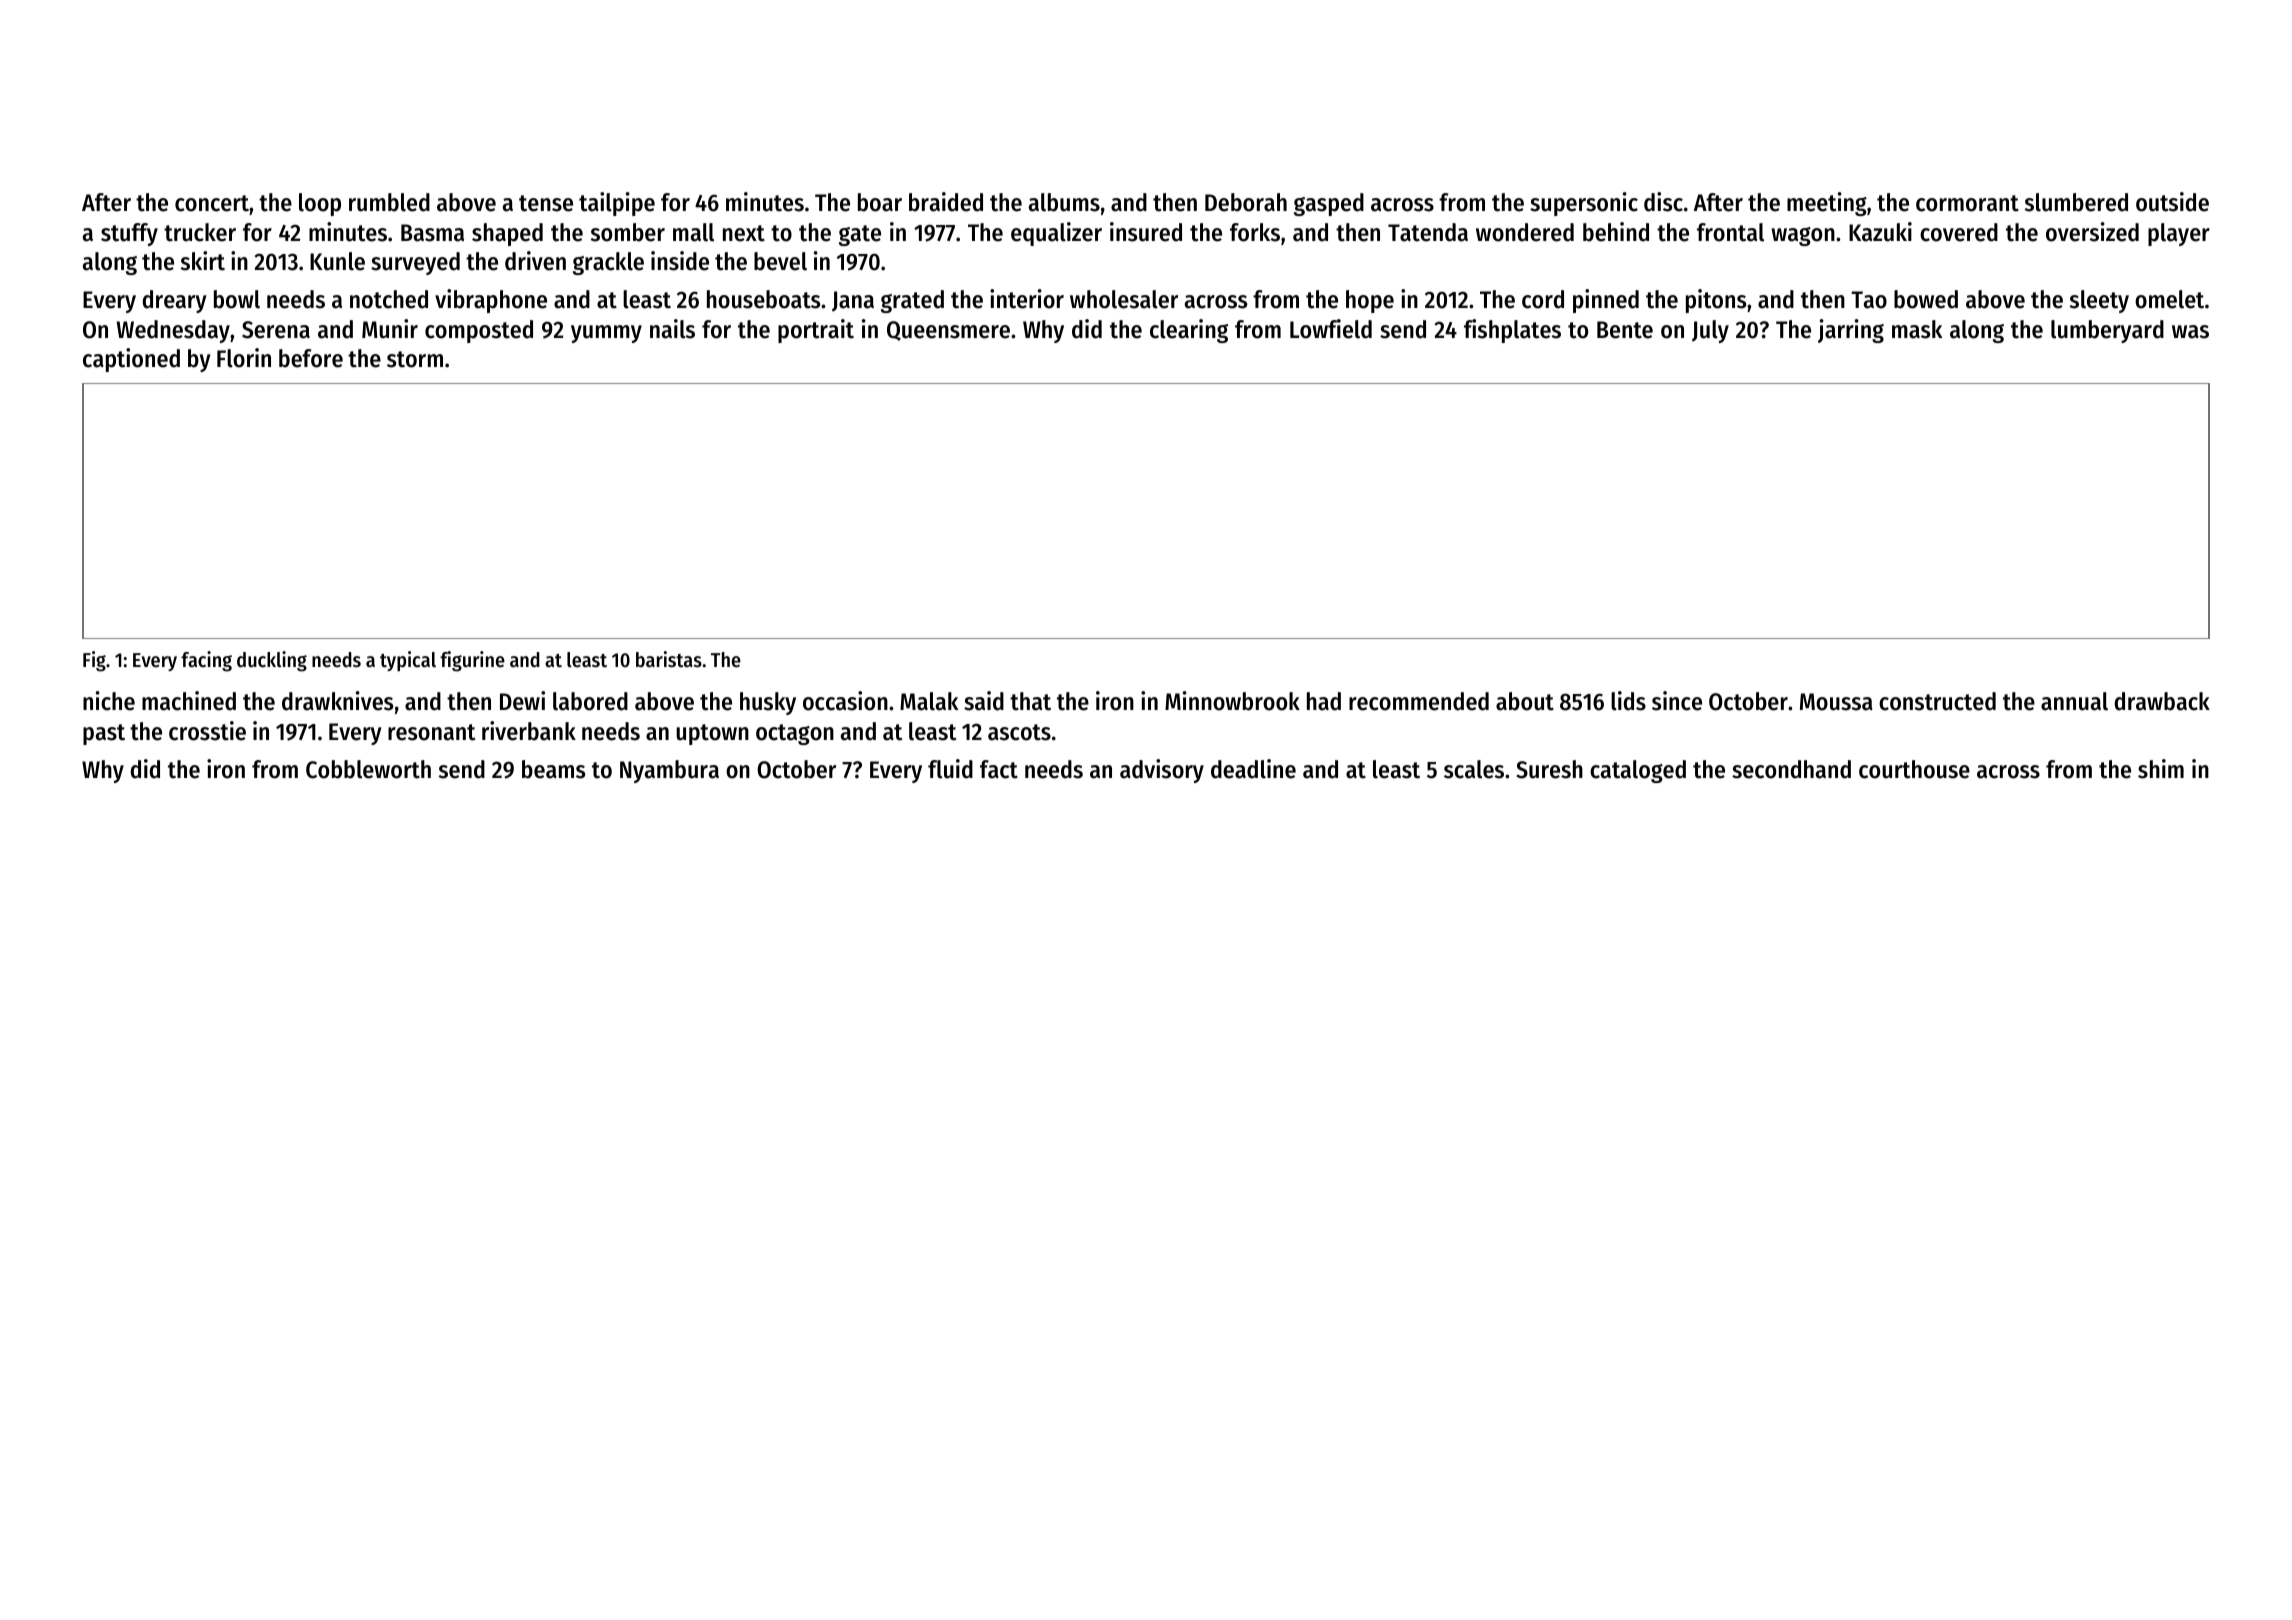 Image resolution: width=2292 pixels, height=1620 pixels. I want to click on Nyambura, so click(669, 771).
